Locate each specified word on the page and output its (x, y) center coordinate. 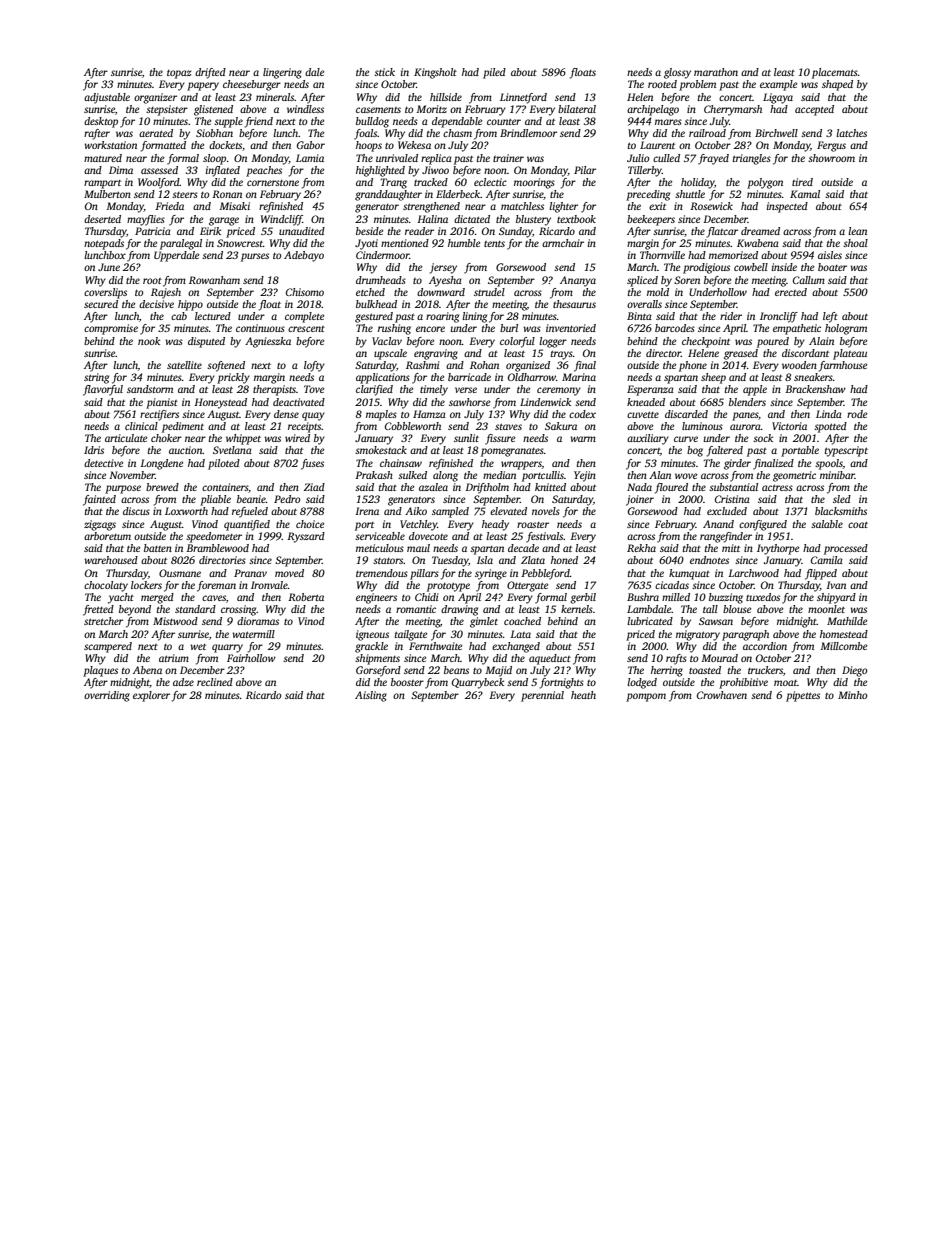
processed (846, 549)
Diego (854, 671)
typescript (846, 451)
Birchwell (776, 133)
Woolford (159, 183)
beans (456, 670)
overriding (107, 696)
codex (582, 414)
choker (166, 438)
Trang (394, 183)
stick (384, 72)
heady (495, 525)
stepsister (167, 110)
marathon (716, 72)
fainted (99, 500)
